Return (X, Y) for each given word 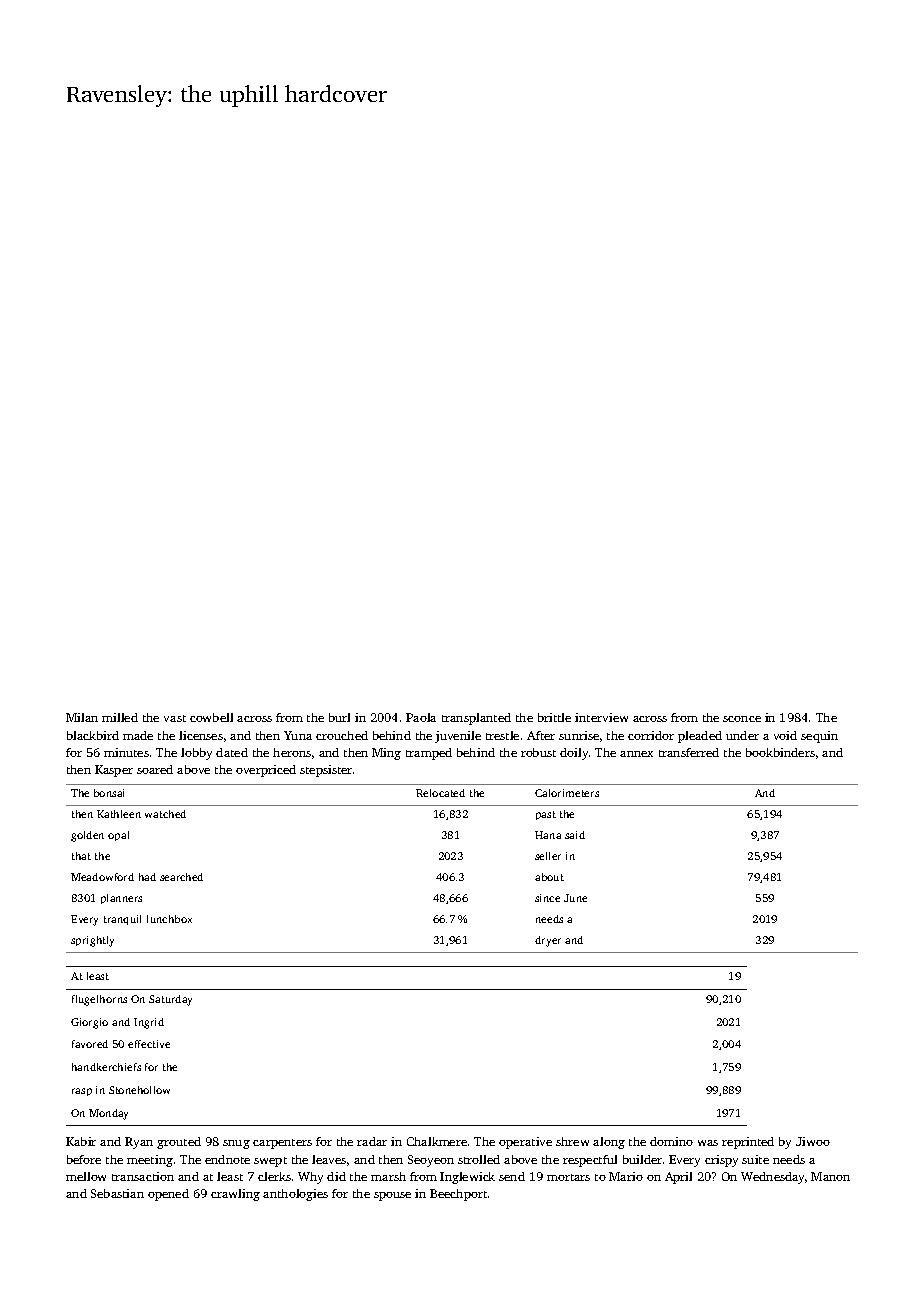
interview (601, 717)
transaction (143, 1176)
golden (87, 836)
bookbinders (780, 752)
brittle (554, 717)
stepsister (326, 771)
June (575, 898)
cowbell (211, 717)
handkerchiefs (106, 1067)
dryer (548, 941)
